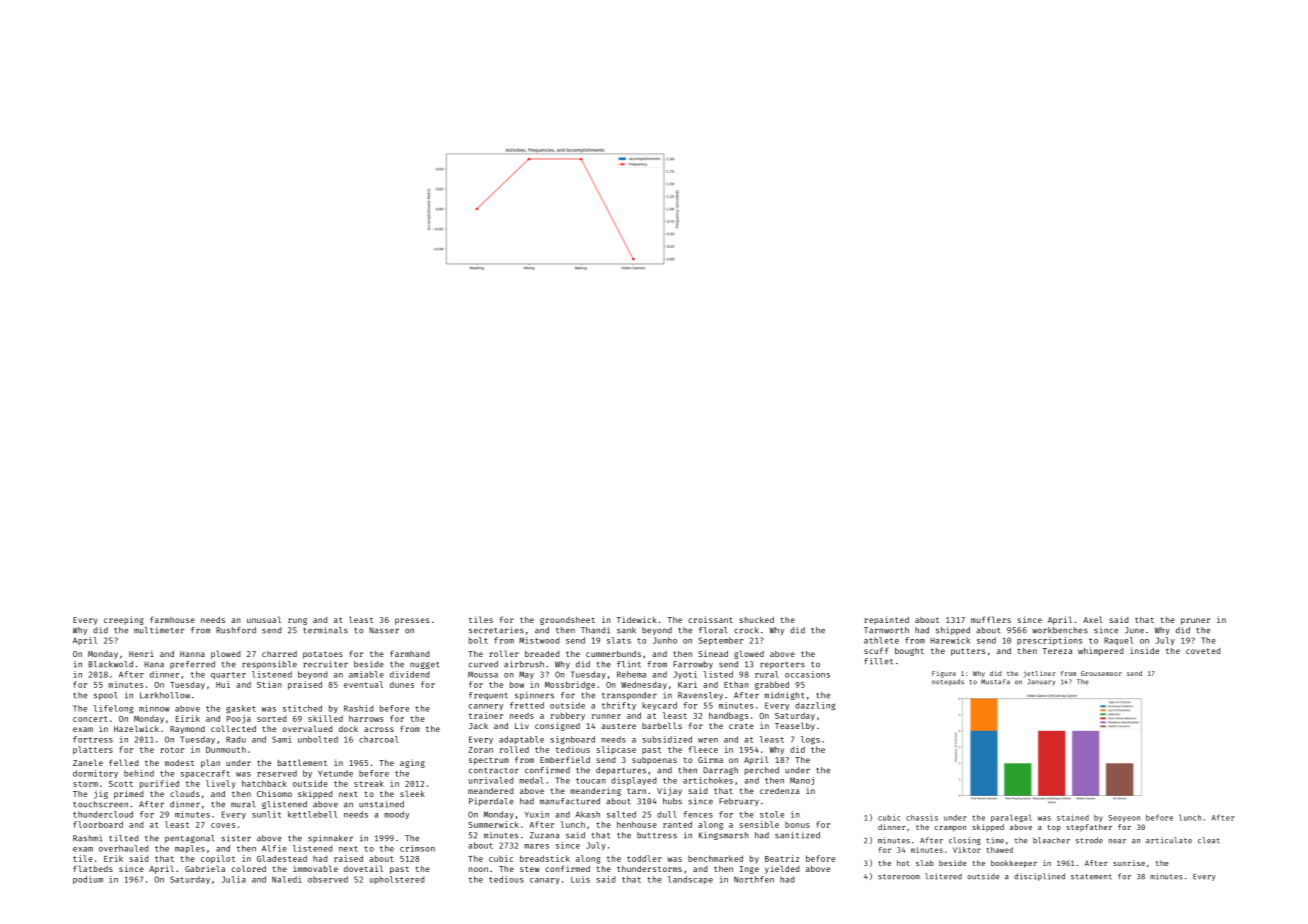 The width and height of the image is (1308, 924). I want to click on Henri, so click(141, 653).
